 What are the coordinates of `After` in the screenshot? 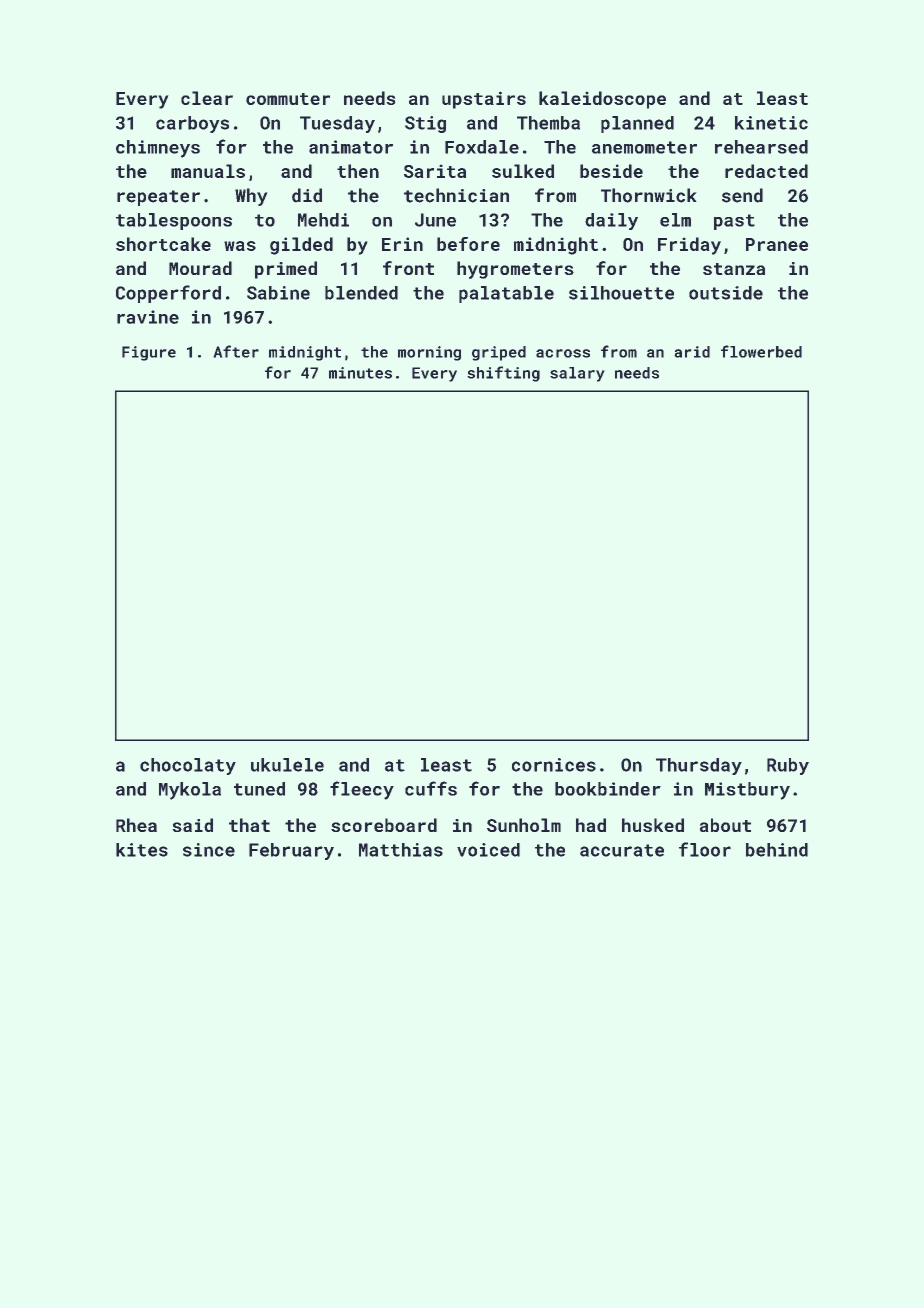 It's located at (236, 351).
